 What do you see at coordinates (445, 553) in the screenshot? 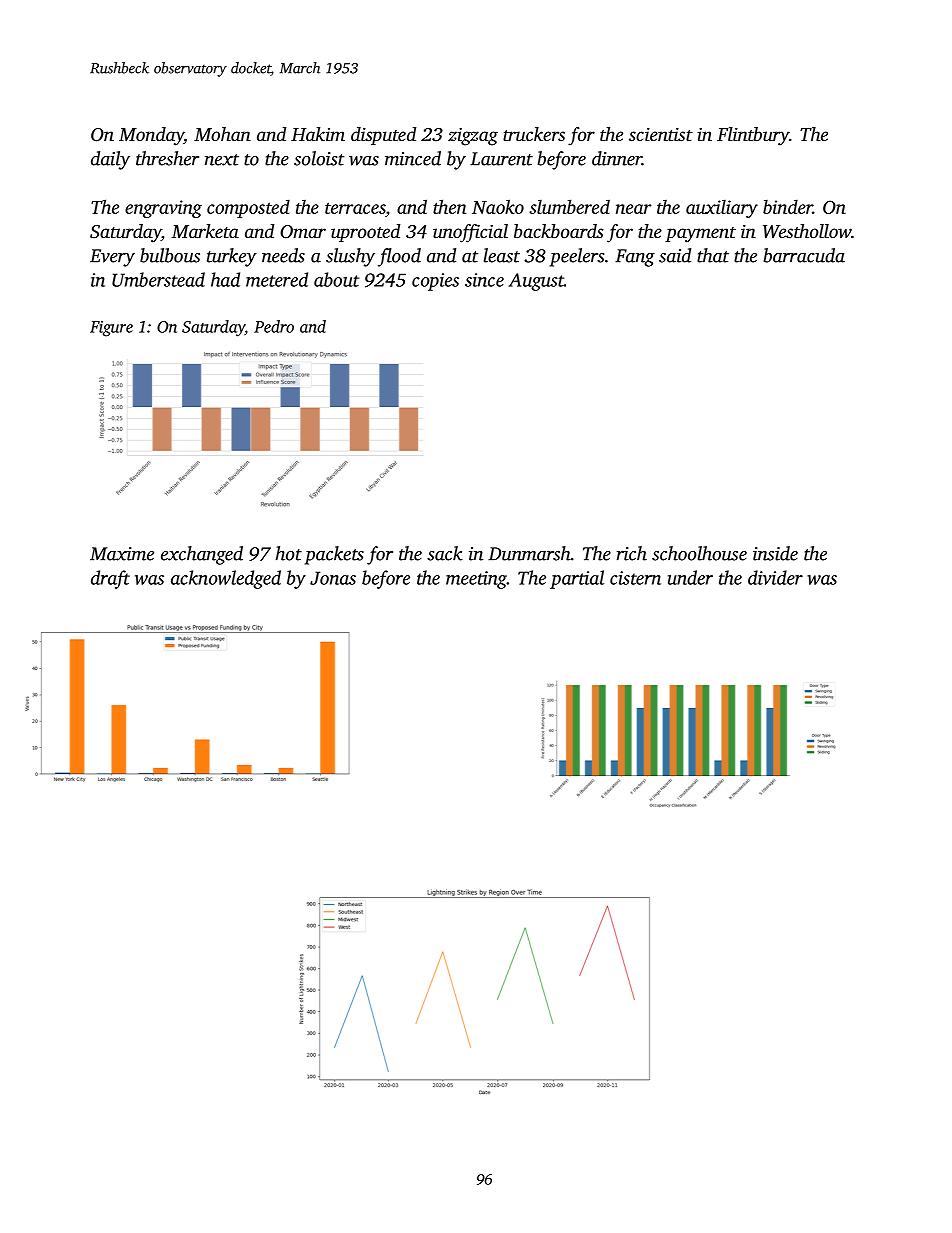
I see `sack` at bounding box center [445, 553].
